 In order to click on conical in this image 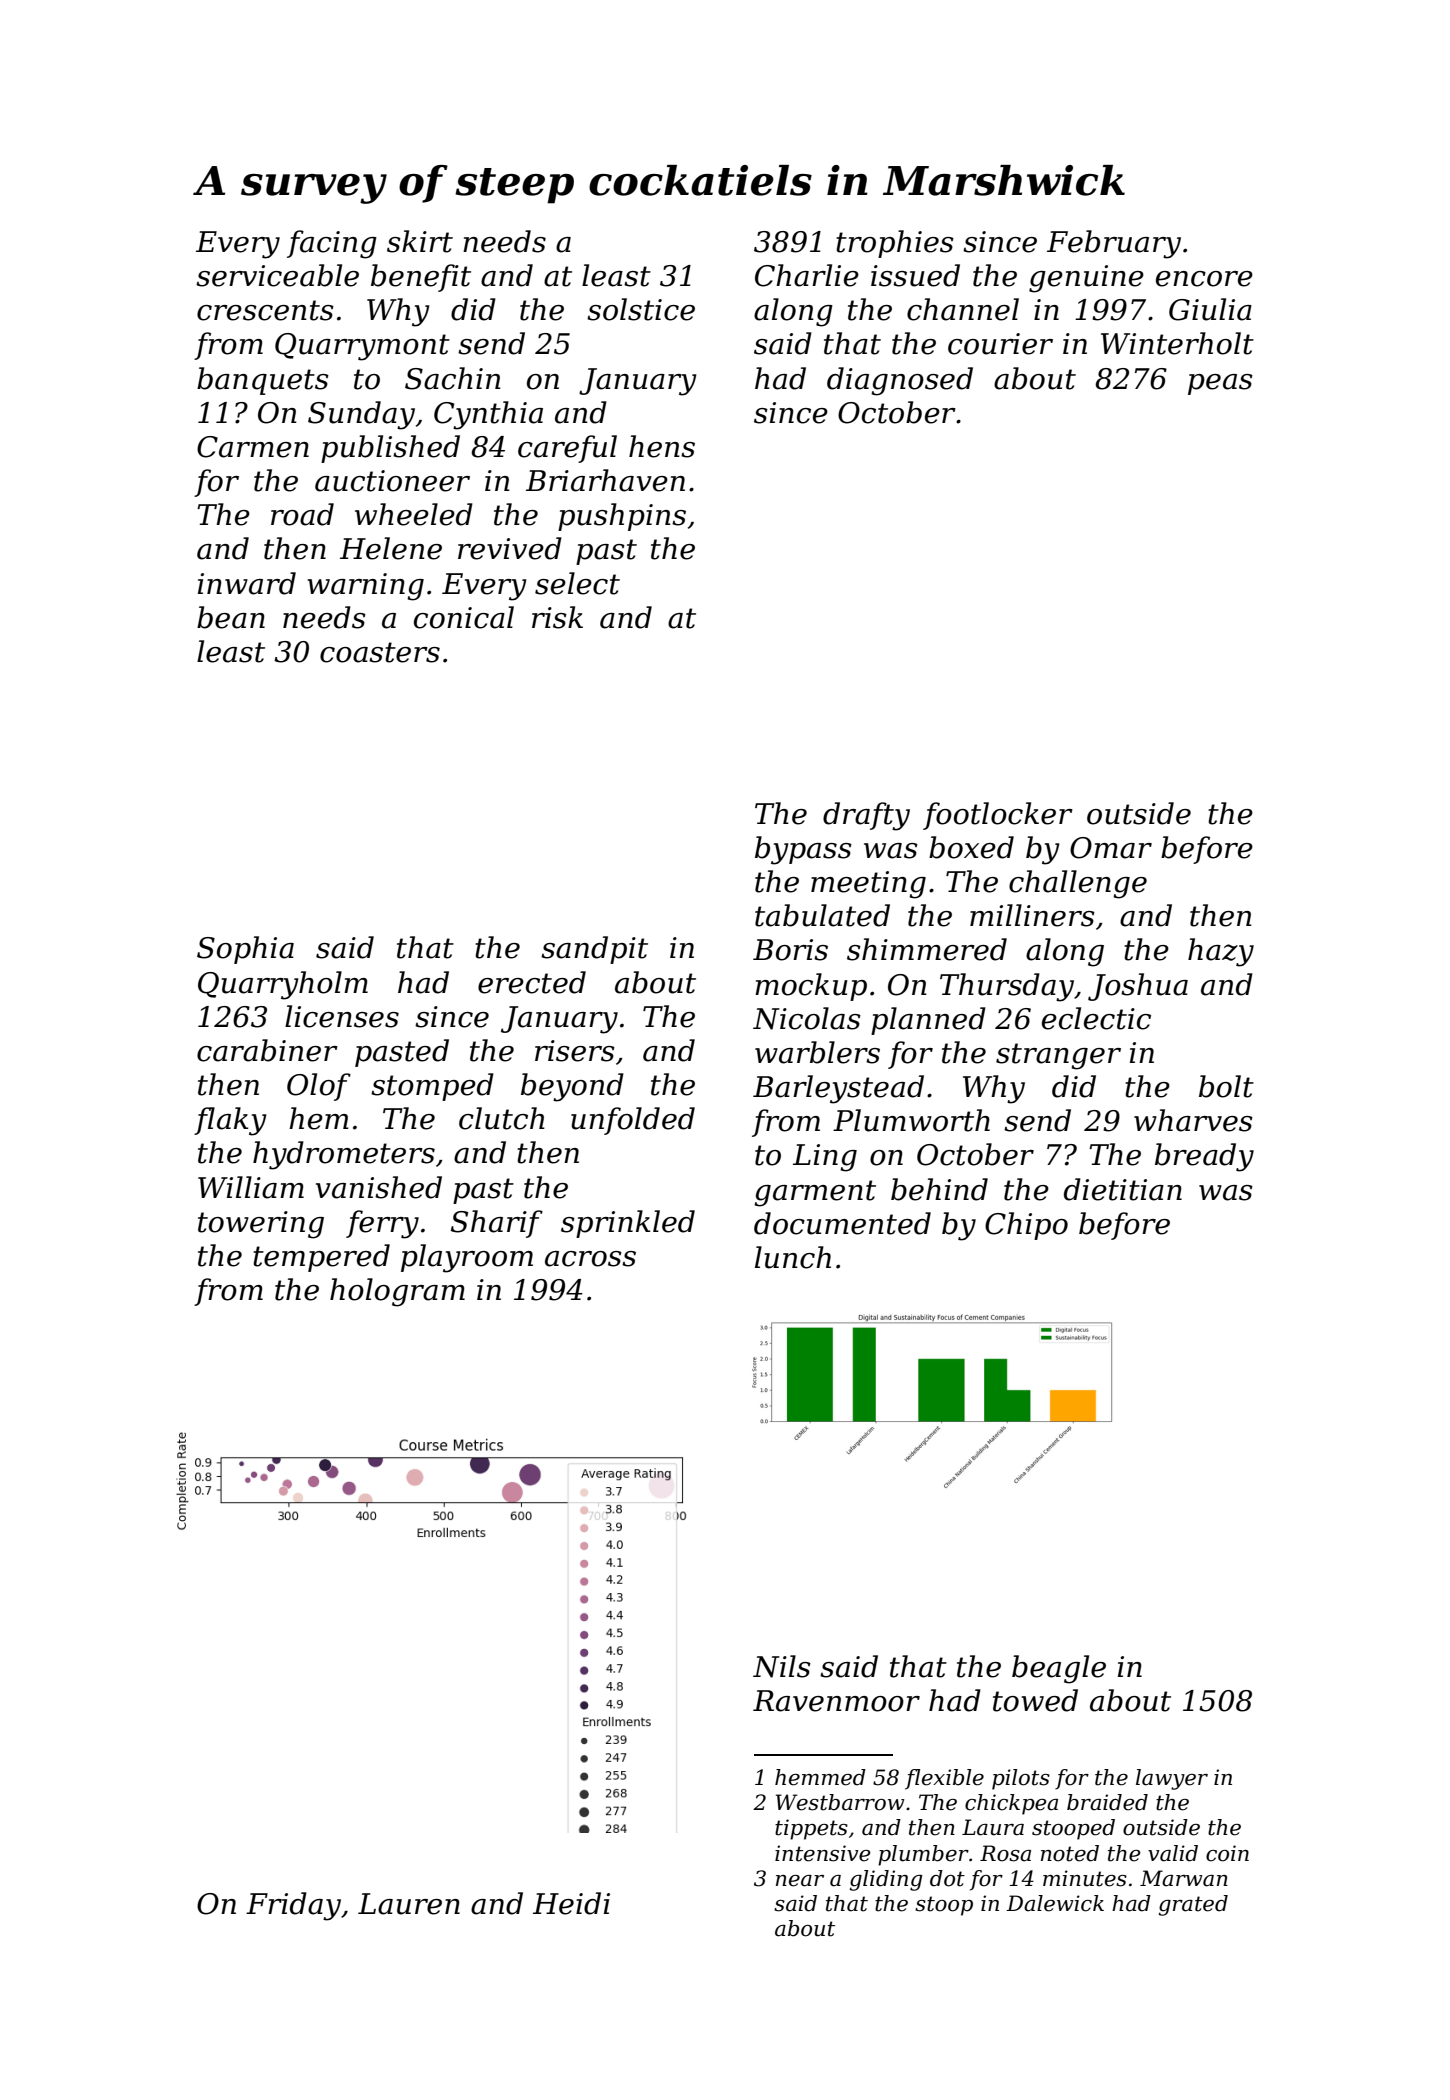, I will do `click(464, 617)`.
